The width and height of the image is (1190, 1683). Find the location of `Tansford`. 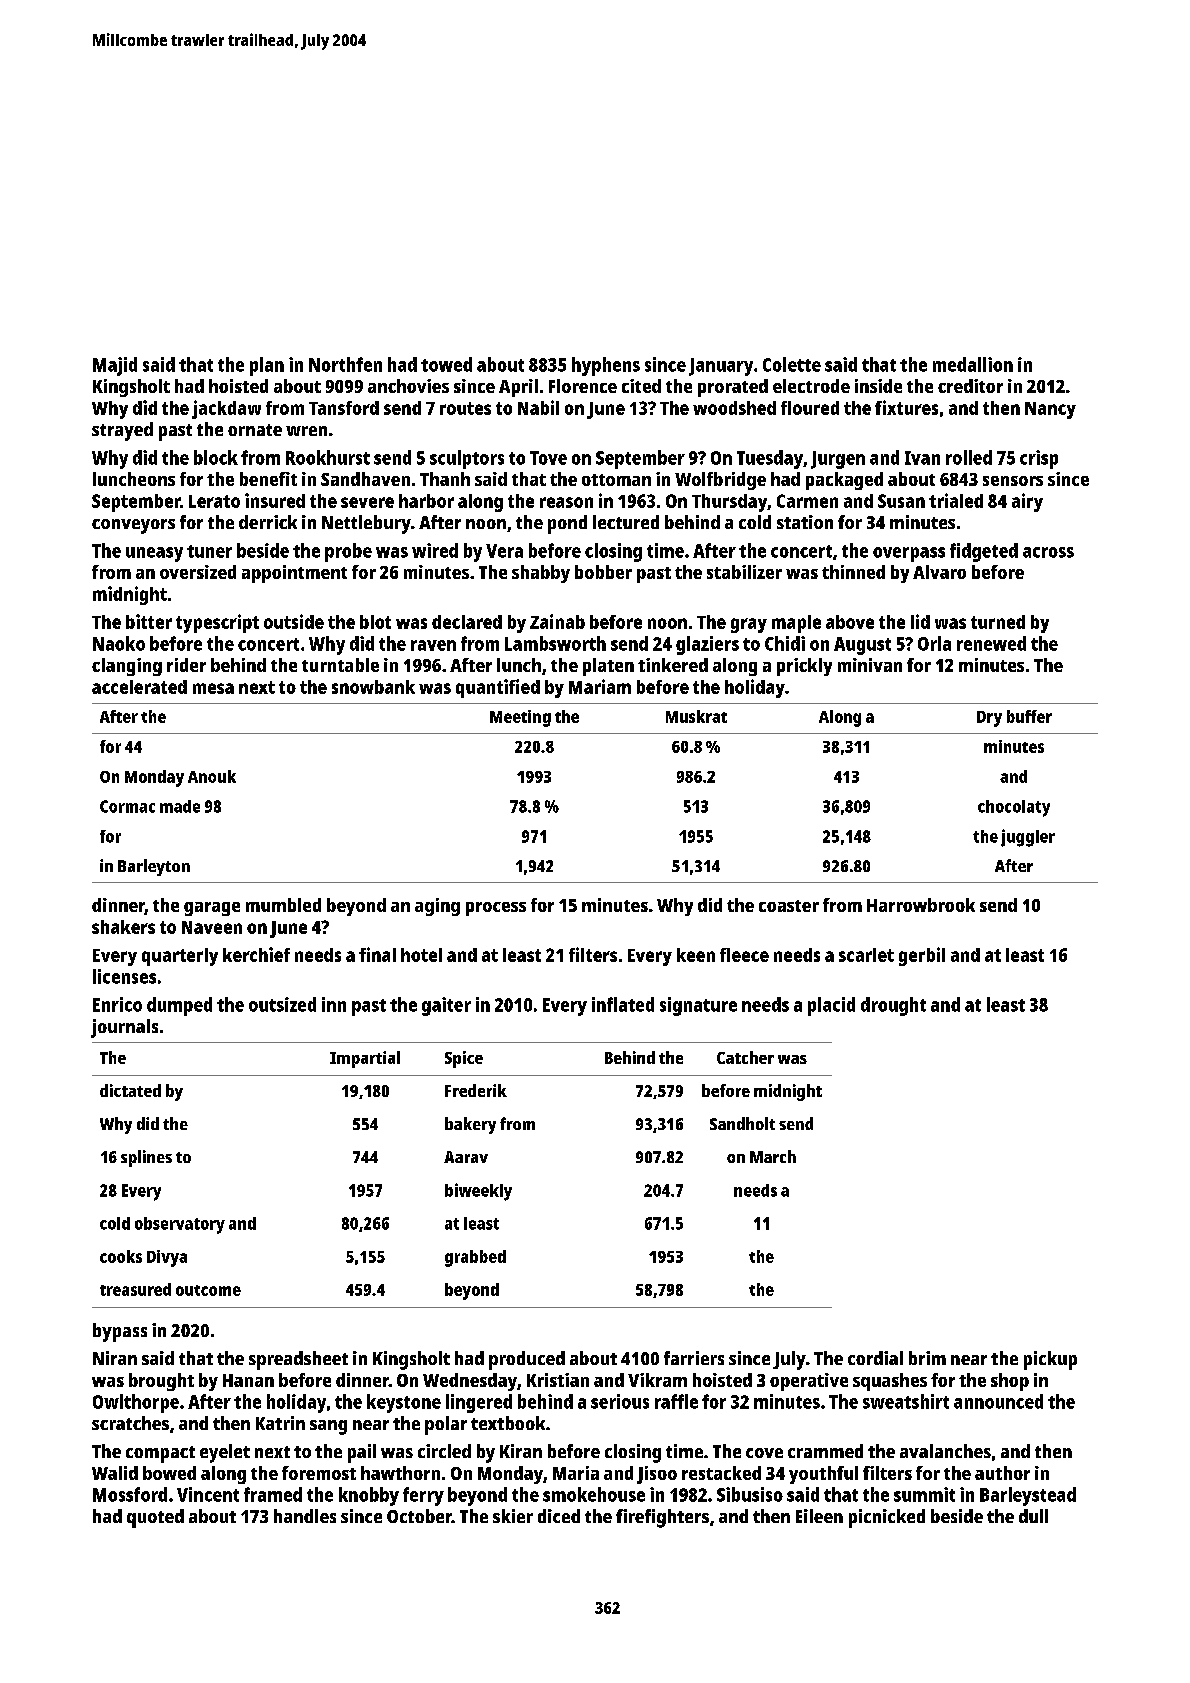

Tansford is located at coordinates (344, 408).
